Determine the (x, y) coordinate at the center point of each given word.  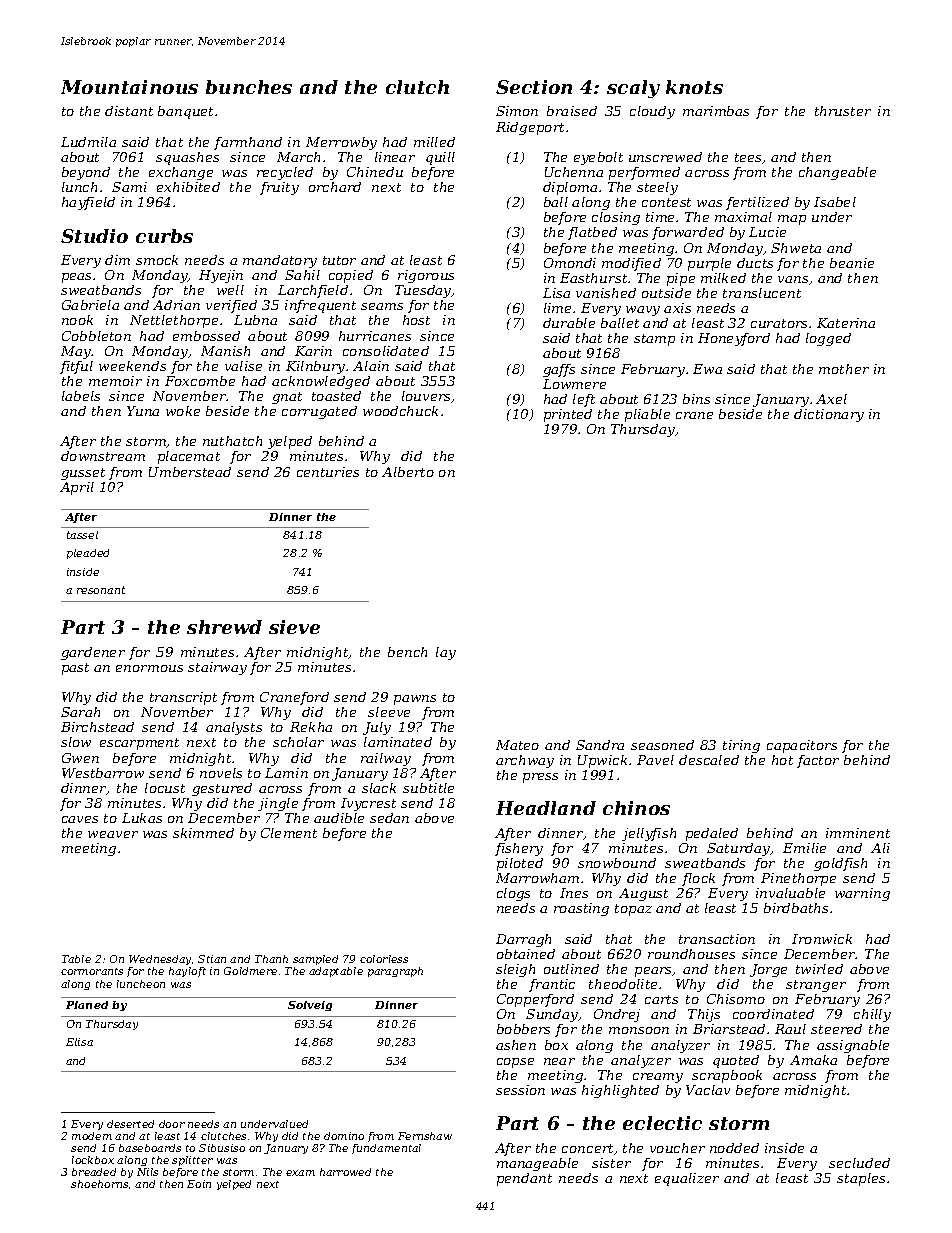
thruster (843, 111)
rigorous (426, 276)
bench (407, 652)
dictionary (829, 415)
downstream (103, 456)
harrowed (345, 1172)
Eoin (199, 1184)
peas (76, 278)
